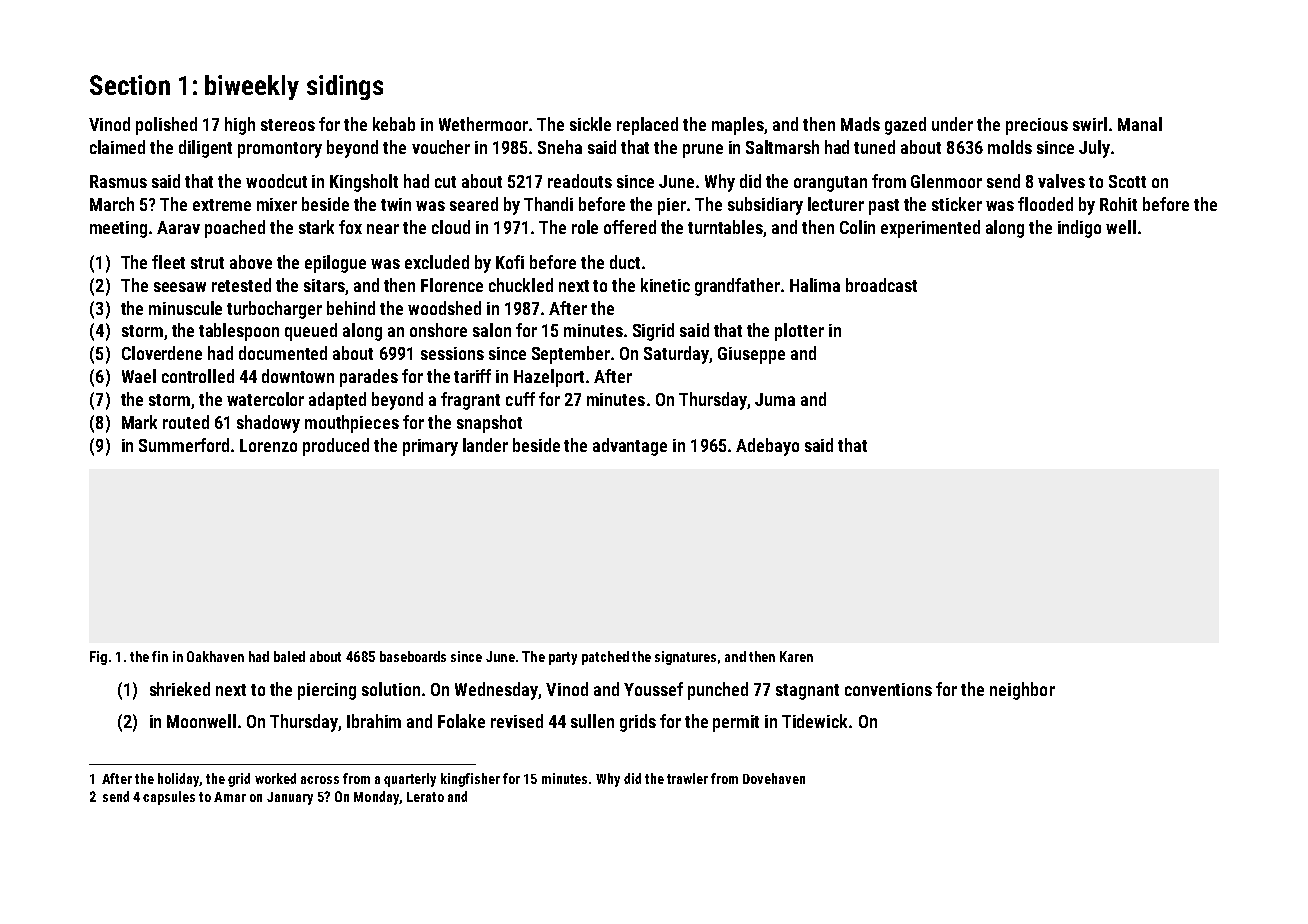 The width and height of the screenshot is (1308, 924). What do you see at coordinates (205, 149) in the screenshot?
I see `diligent` at bounding box center [205, 149].
